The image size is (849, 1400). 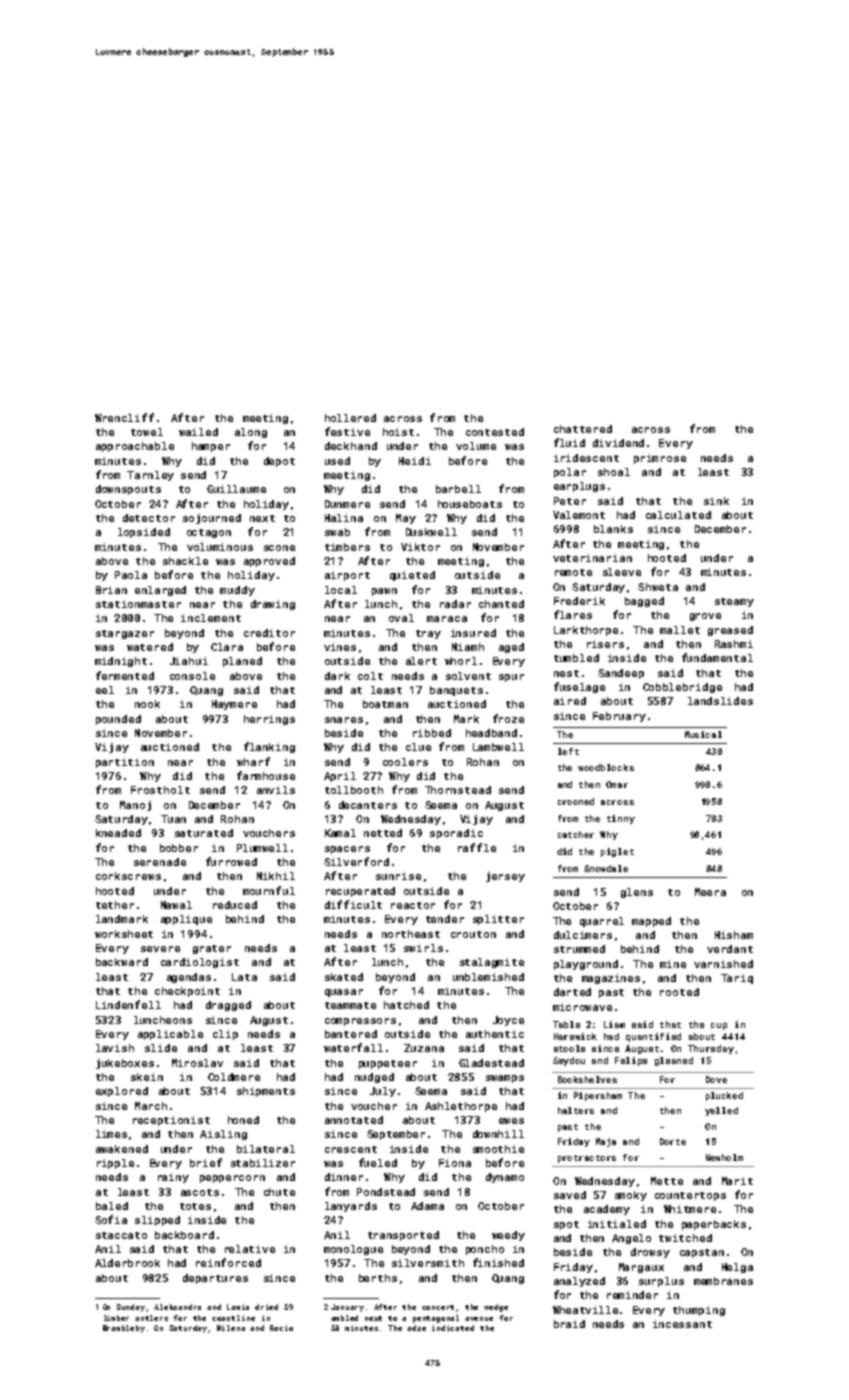 I want to click on used, so click(x=337, y=461).
